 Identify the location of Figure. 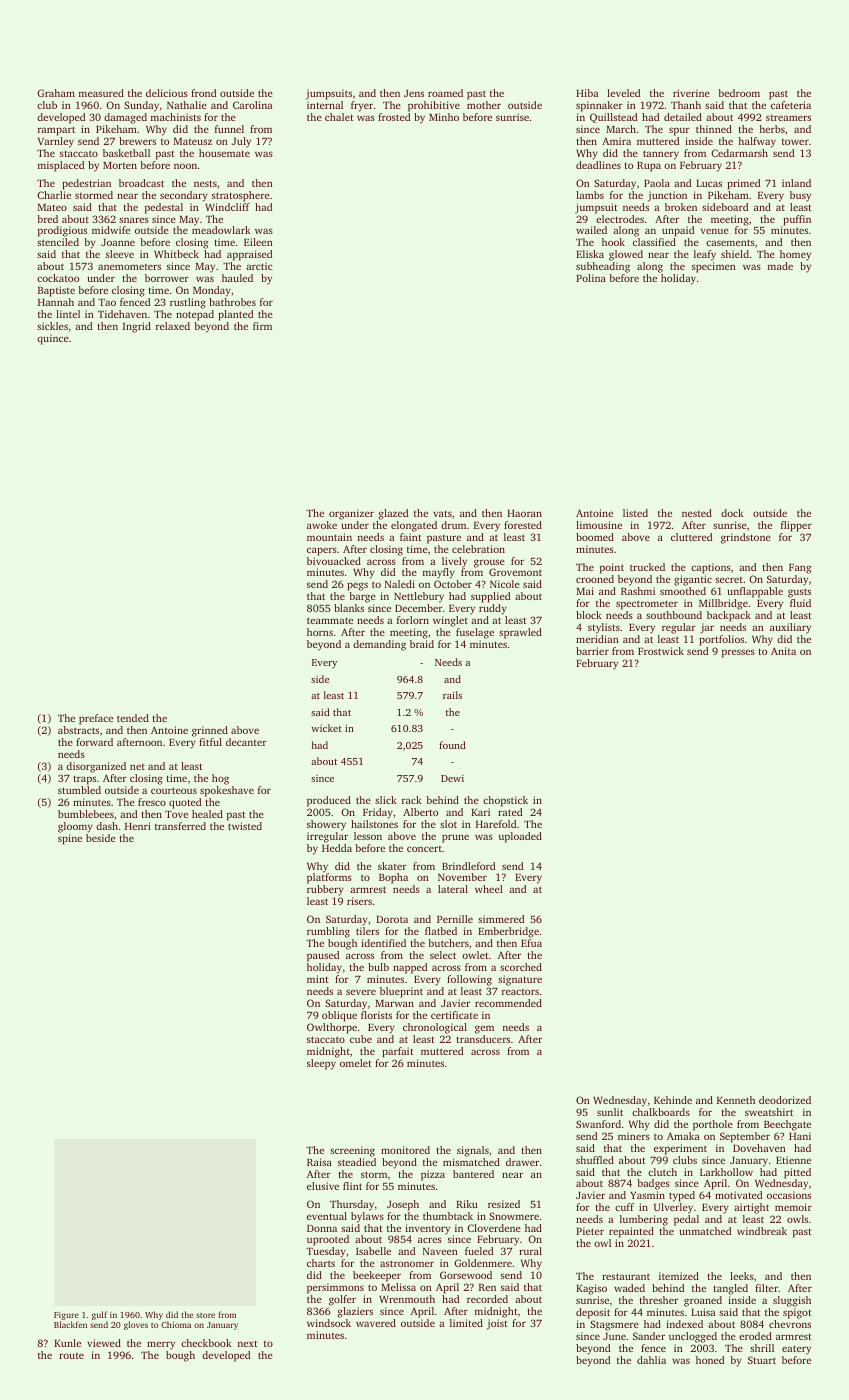
(66, 1317).
